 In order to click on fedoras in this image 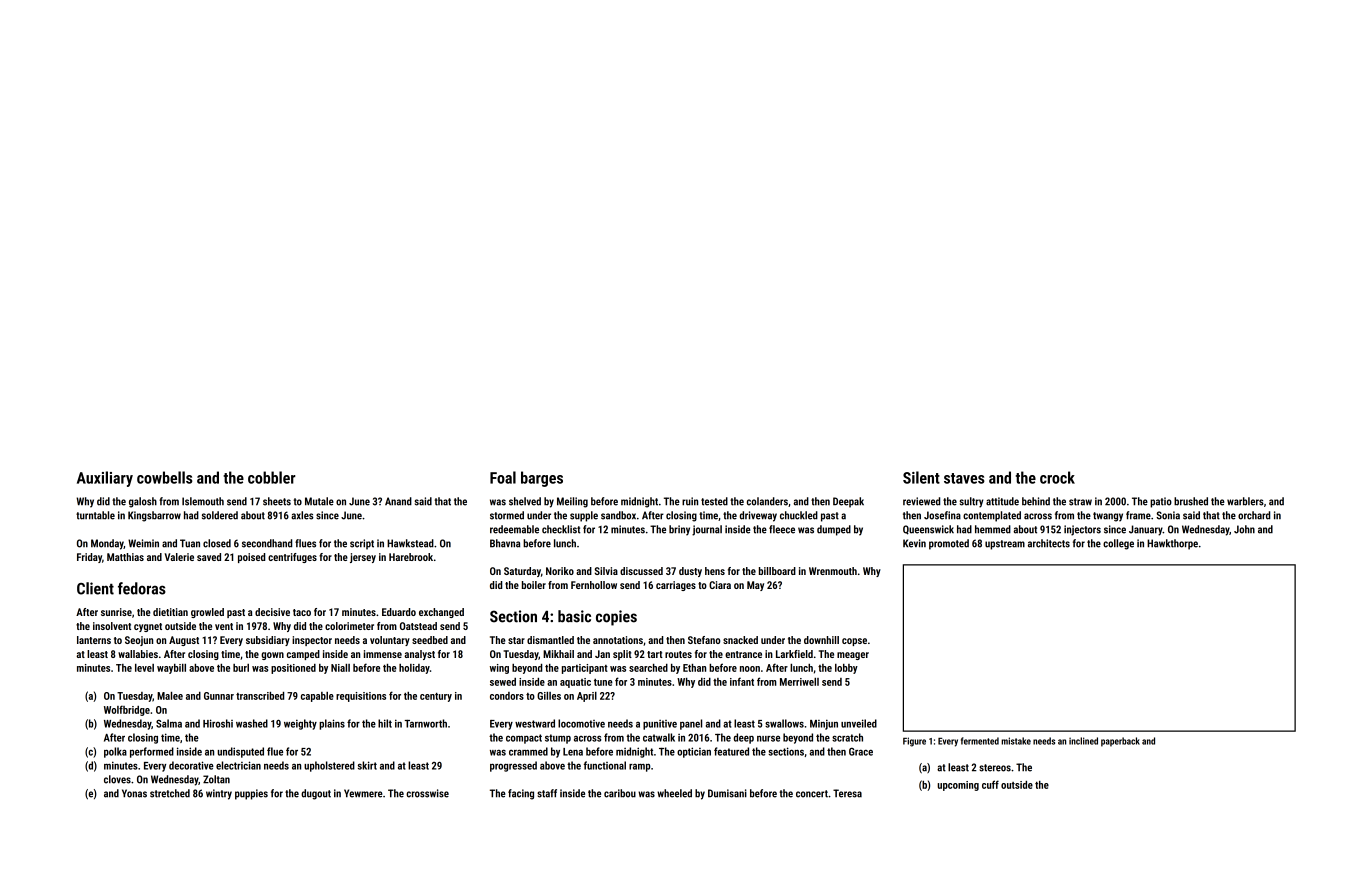, I will do `click(142, 588)`.
